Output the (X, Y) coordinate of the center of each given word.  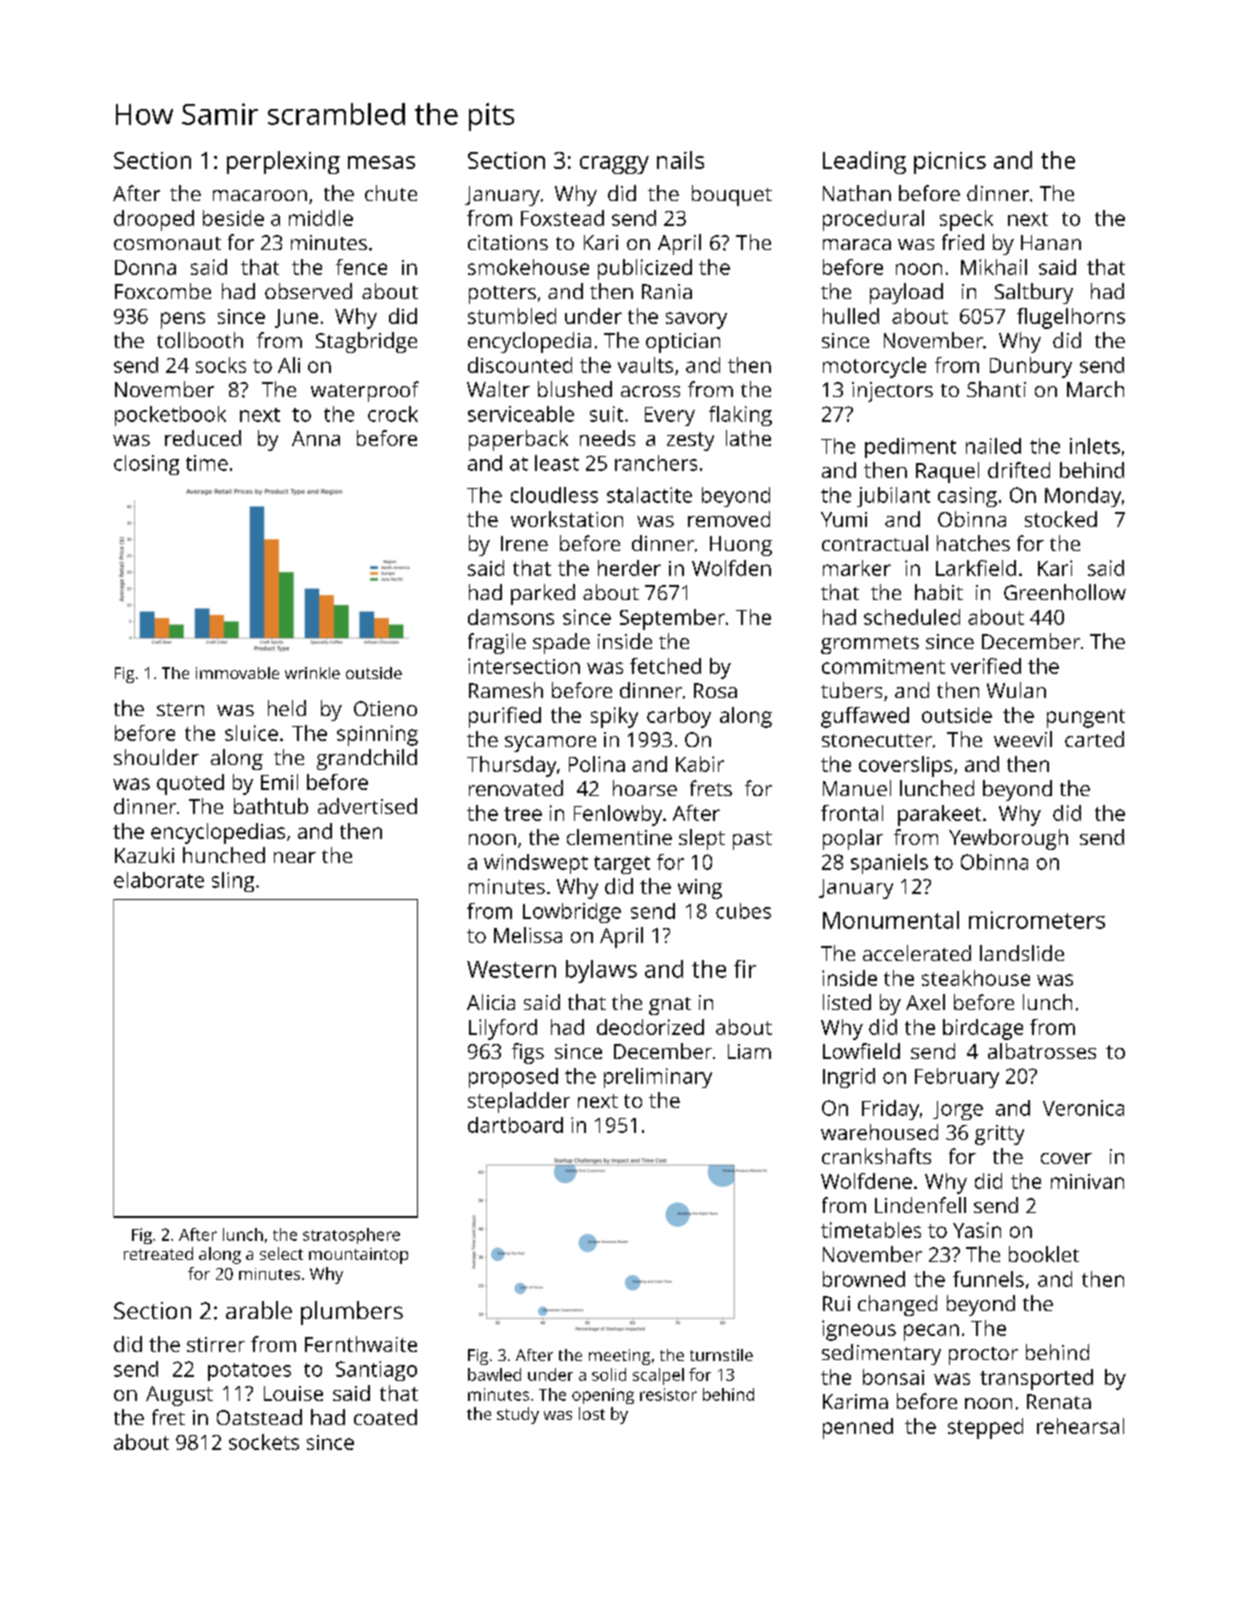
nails (680, 160)
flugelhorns (1071, 318)
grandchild (367, 759)
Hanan (1051, 242)
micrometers (1037, 920)
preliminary (658, 1078)
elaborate (159, 880)
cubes (743, 911)
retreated (158, 1253)
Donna (145, 267)
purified (505, 717)
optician (683, 343)
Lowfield (861, 1051)
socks (221, 365)
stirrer (216, 1344)
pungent (1086, 718)
